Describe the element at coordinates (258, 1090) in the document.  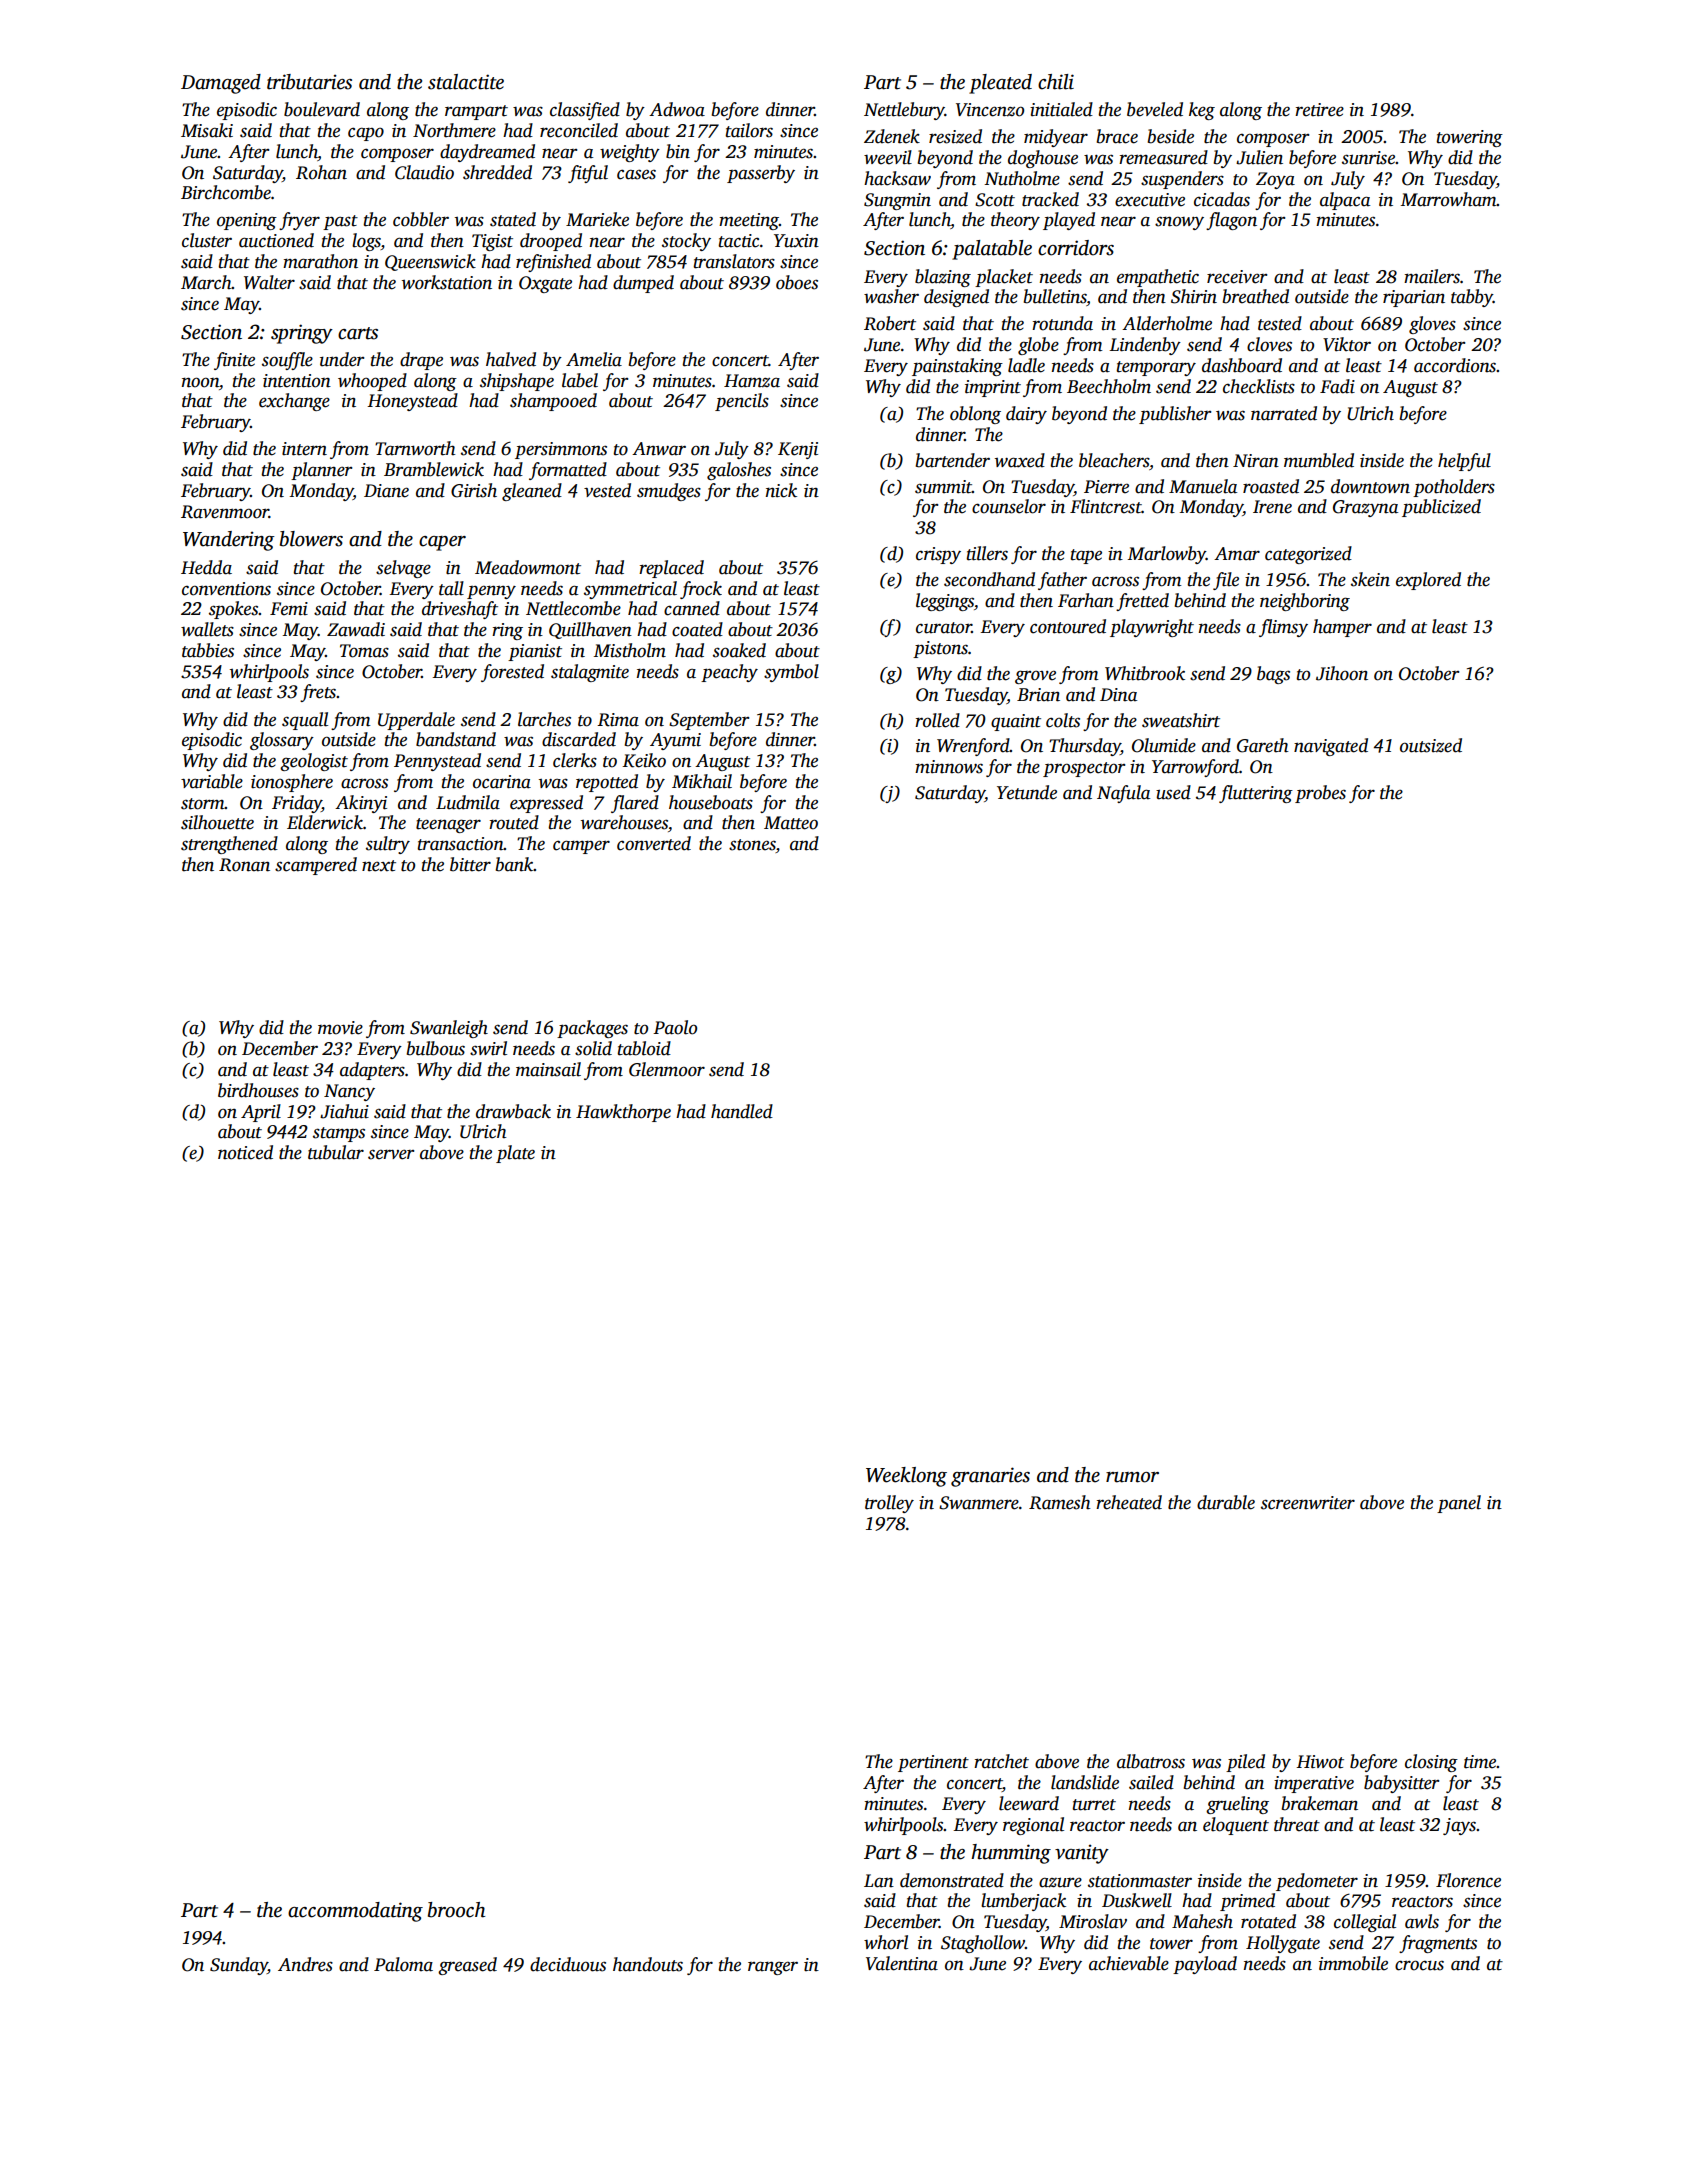
I see `birdhouses` at that location.
